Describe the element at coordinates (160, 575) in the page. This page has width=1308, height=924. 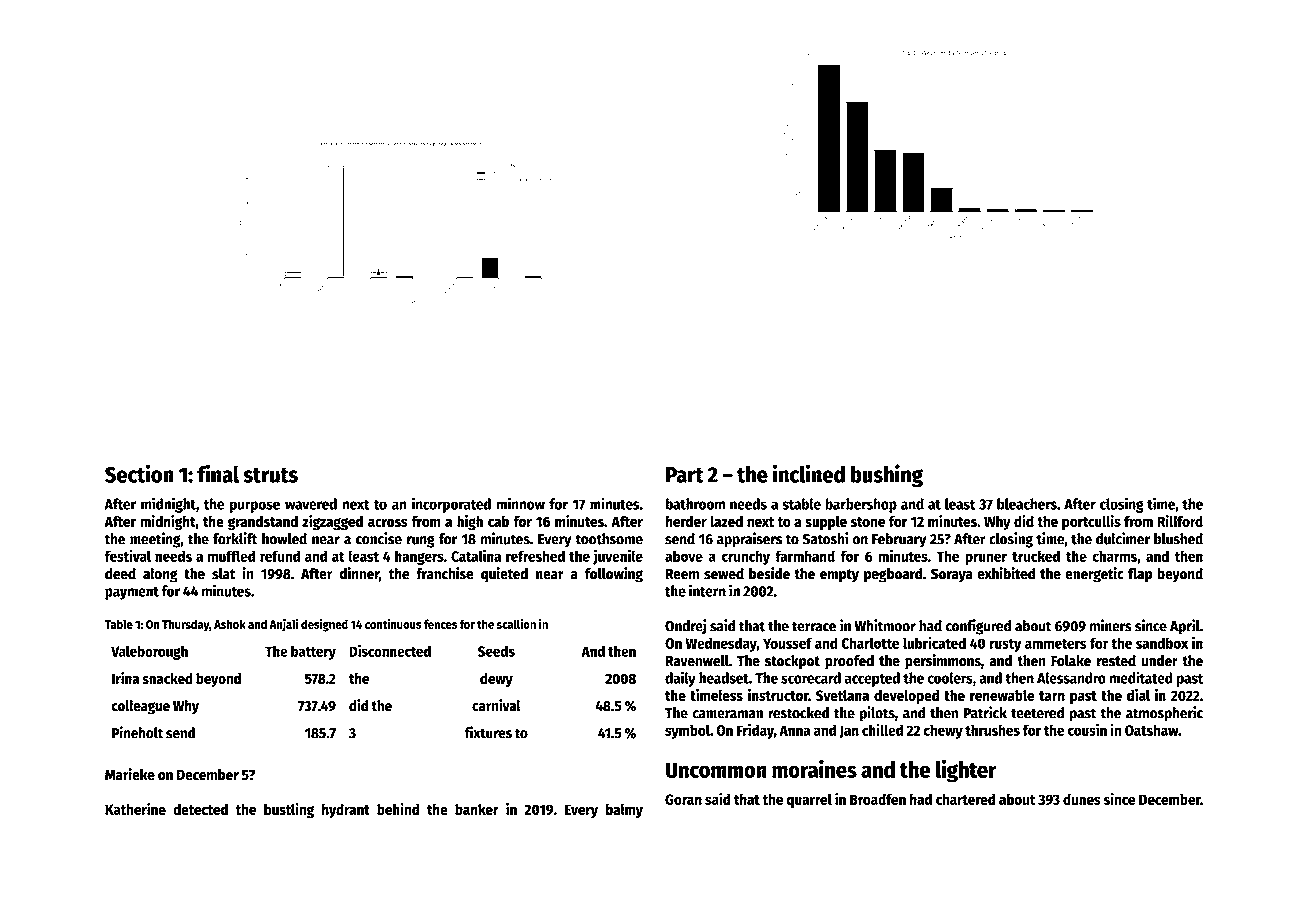
I see `along` at that location.
